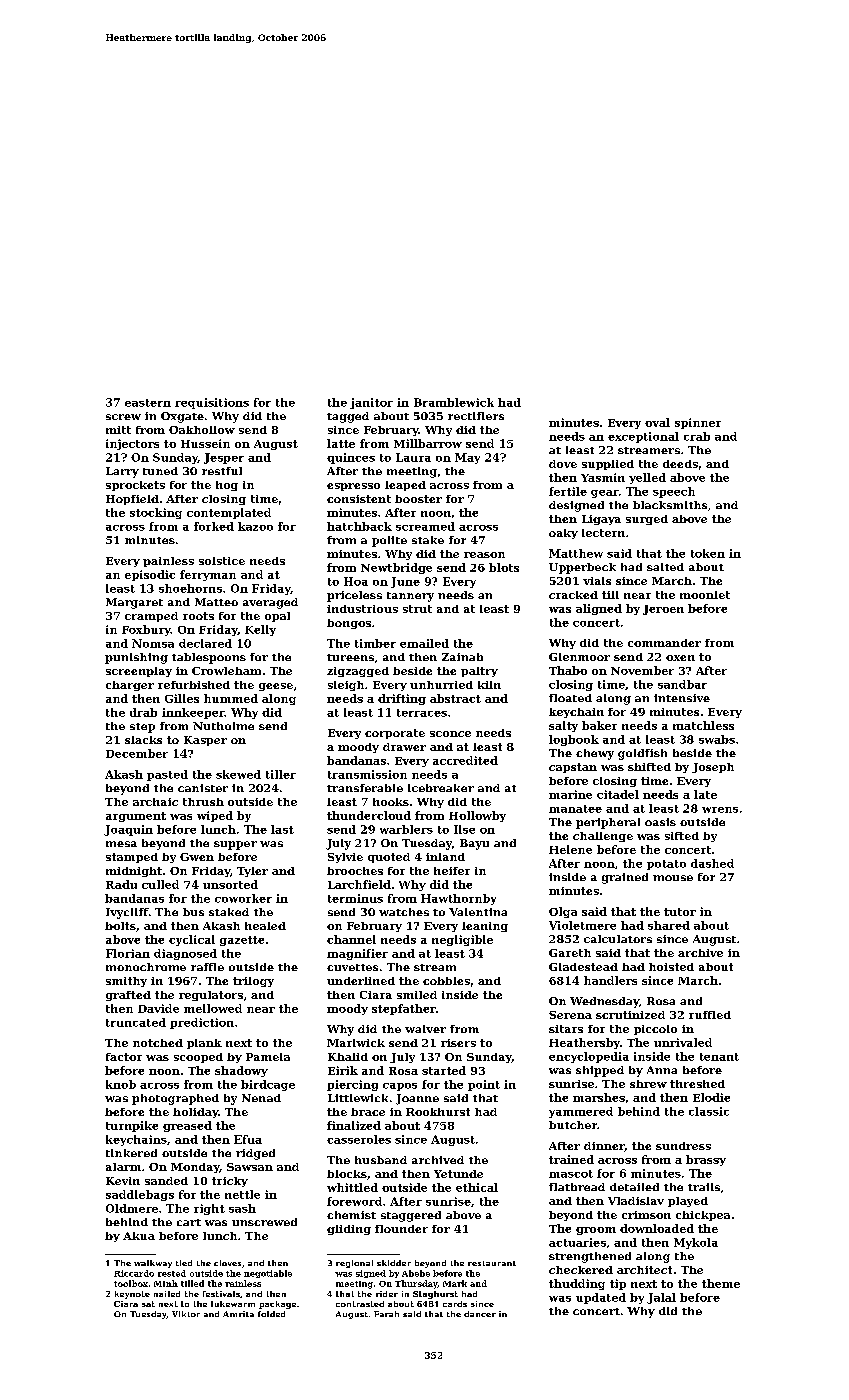  I want to click on spinner, so click(698, 423).
